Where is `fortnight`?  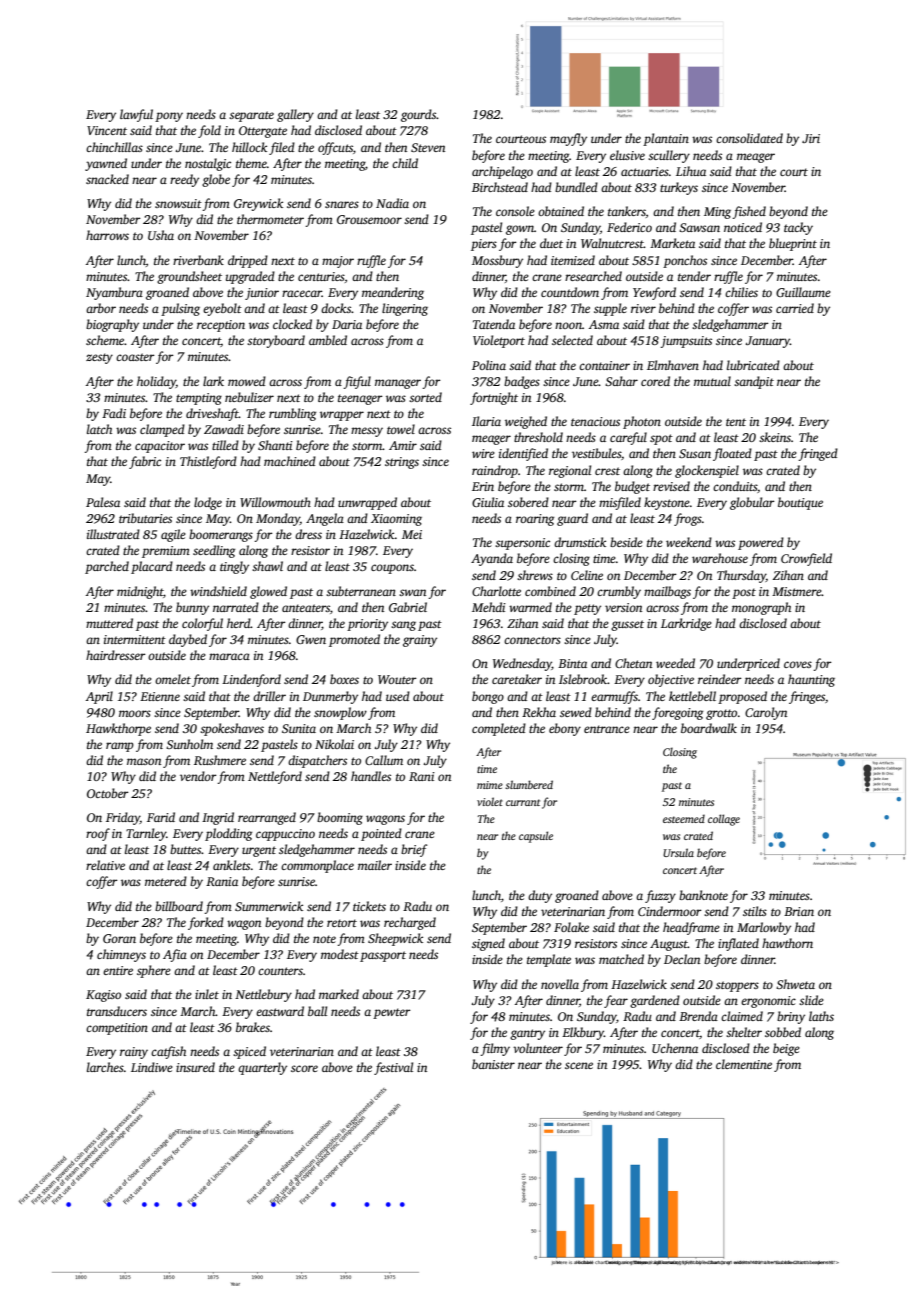
fortnight is located at coordinates (494, 398).
